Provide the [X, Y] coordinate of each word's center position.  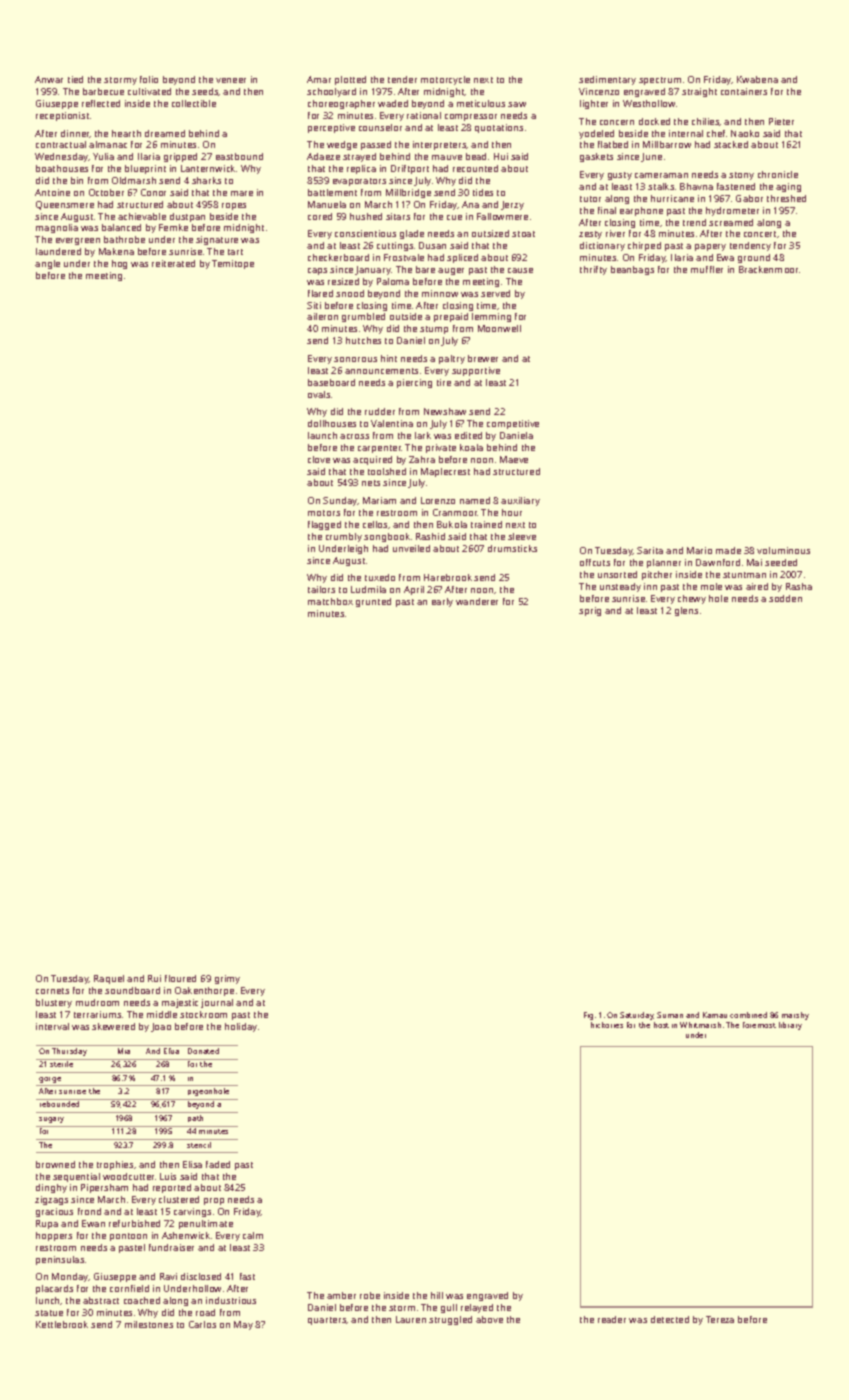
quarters [327, 1321]
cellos [375, 524]
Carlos [202, 1324]
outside [406, 316]
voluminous [783, 550]
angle [47, 264]
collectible [194, 103]
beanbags [632, 270]
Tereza [720, 1319]
